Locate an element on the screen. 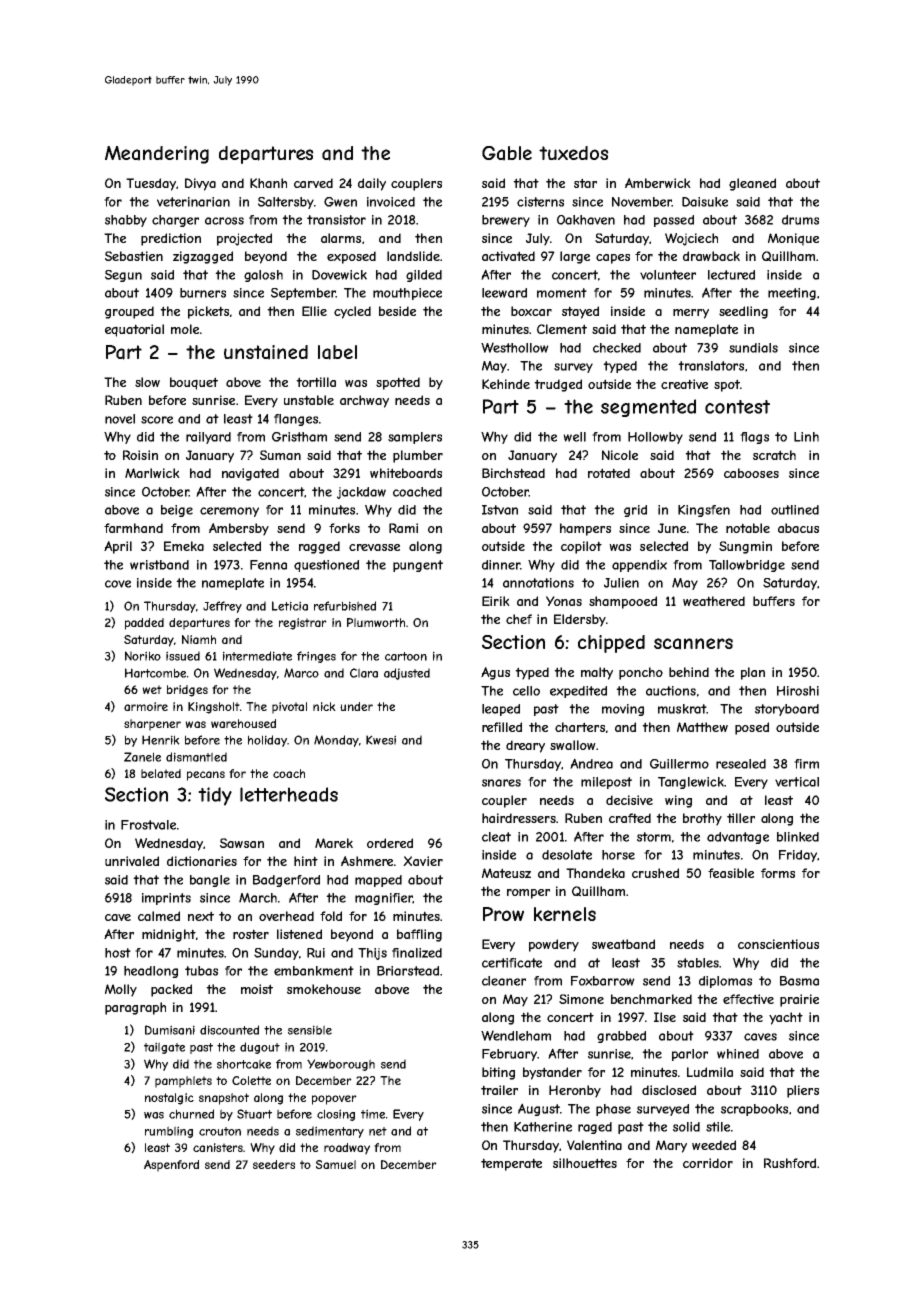  Sawsan is located at coordinates (242, 843).
